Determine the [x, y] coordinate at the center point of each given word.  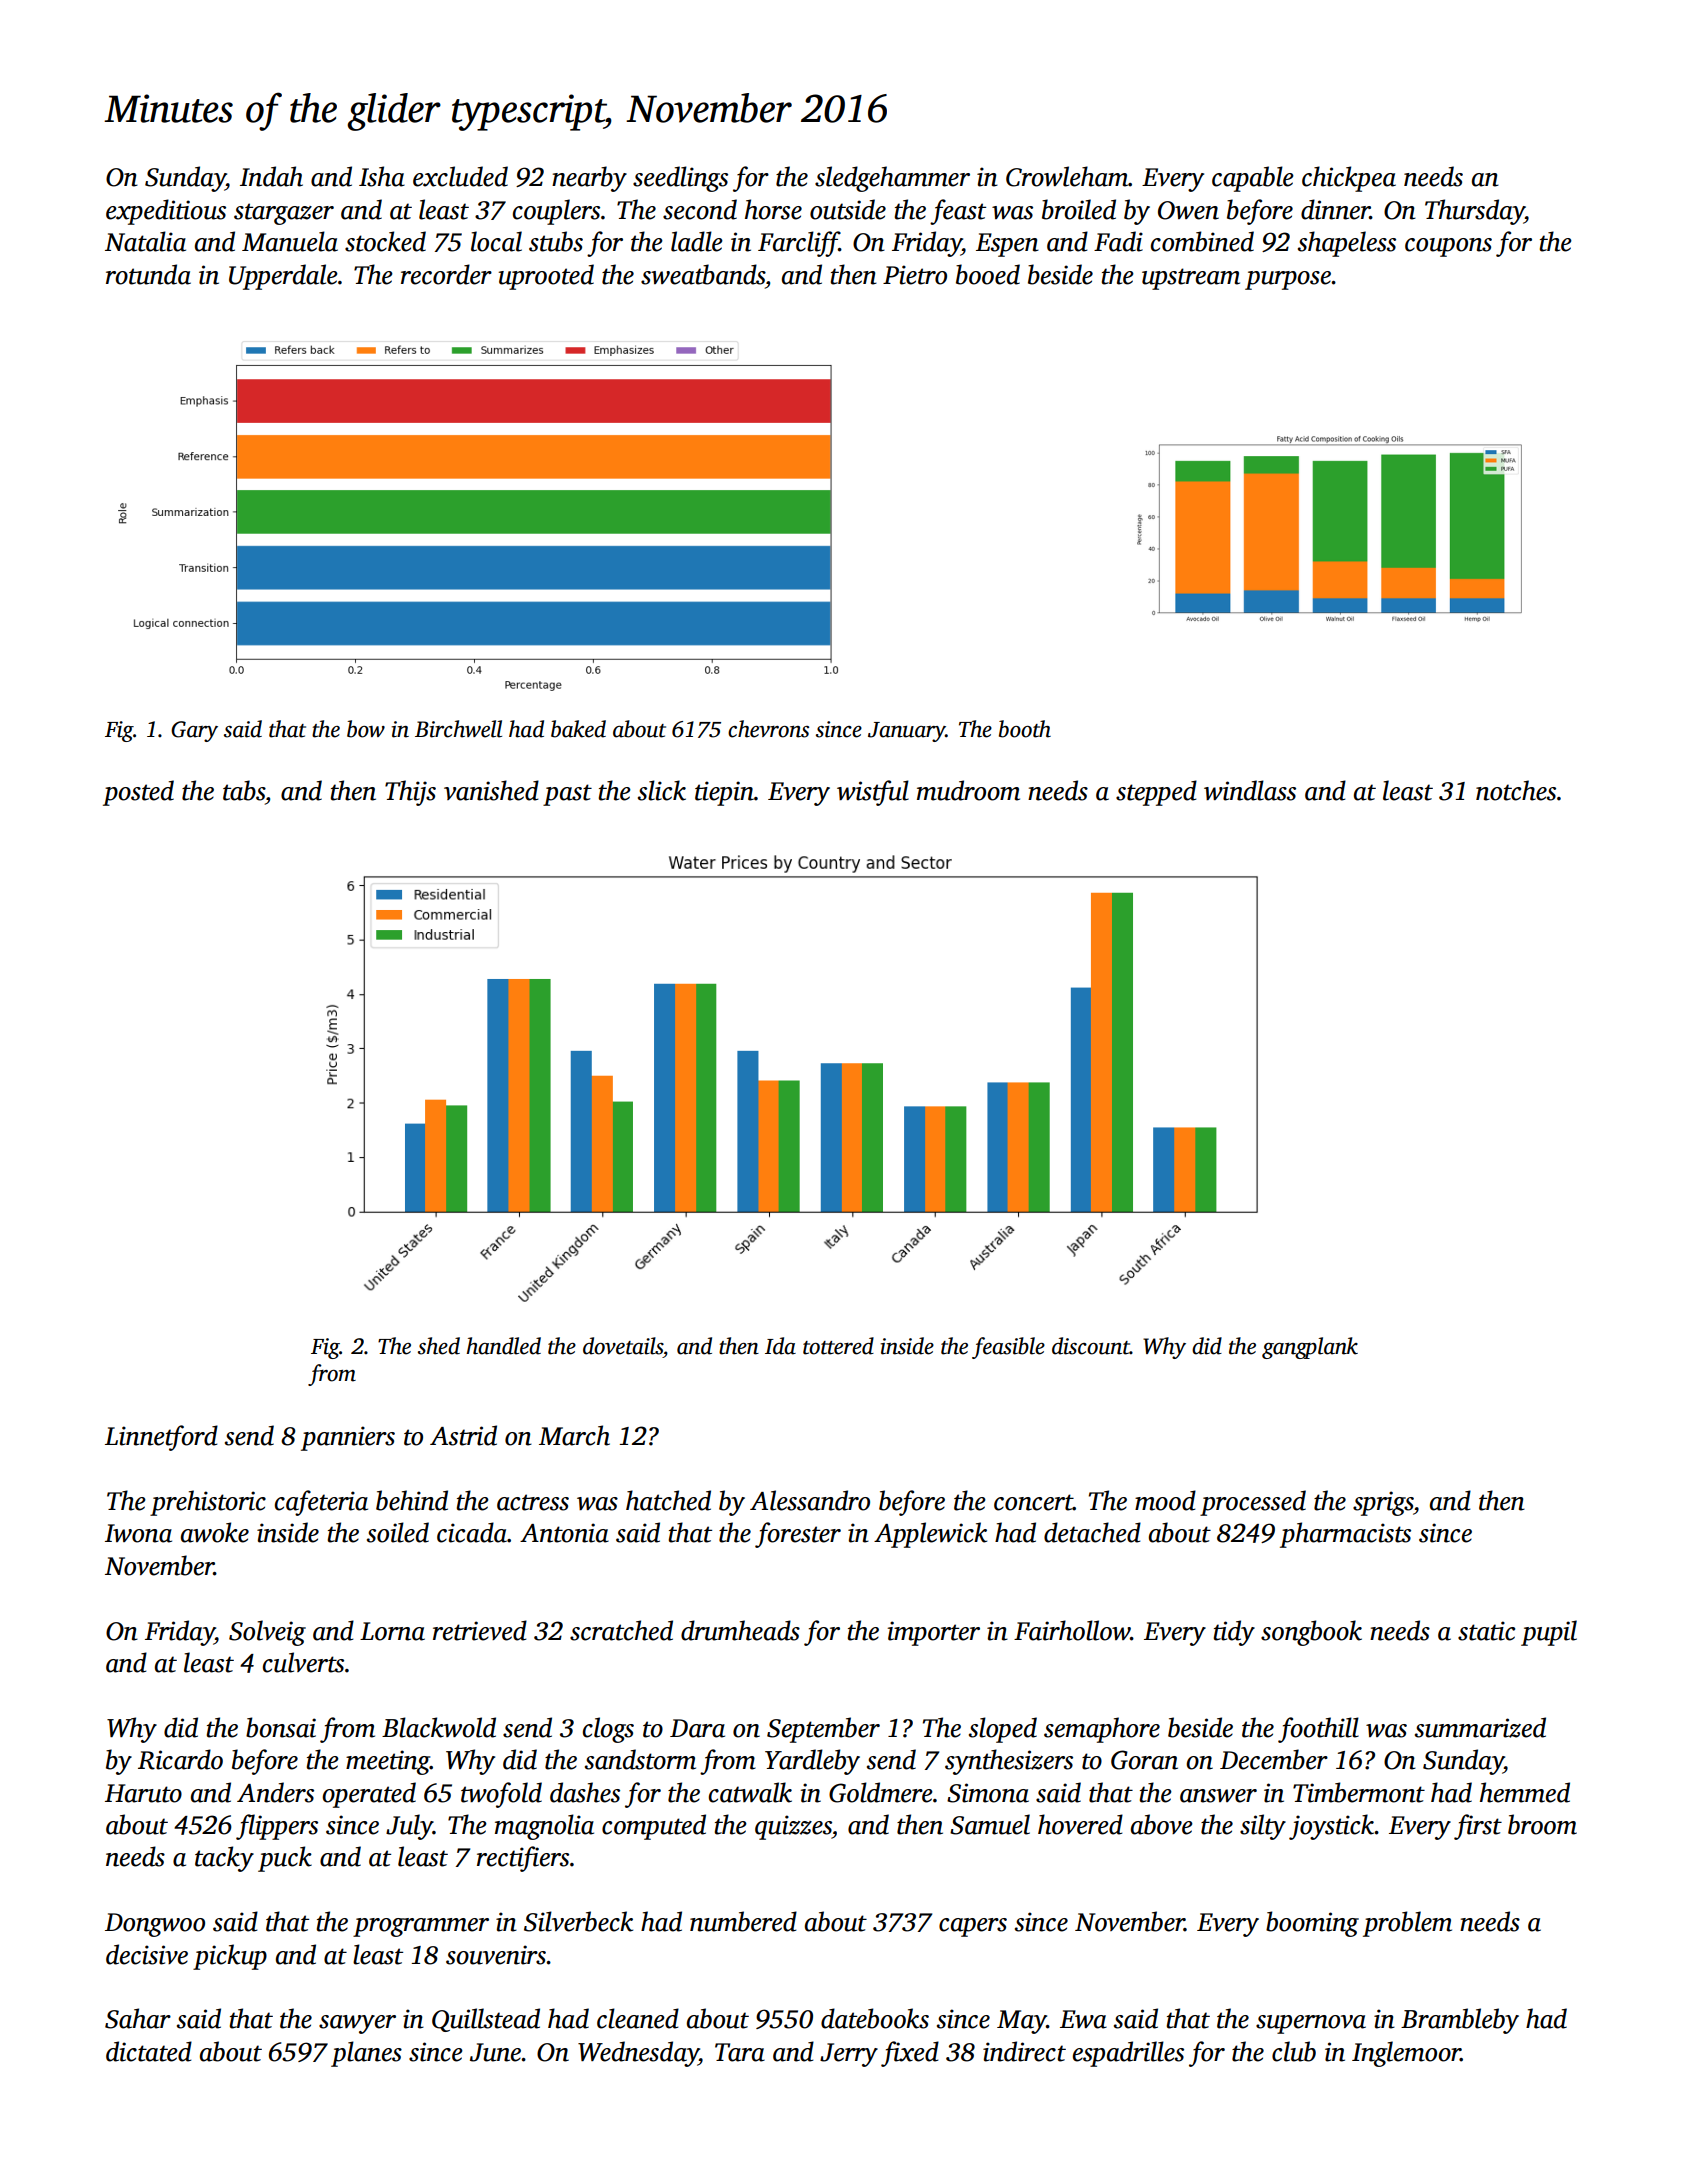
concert [1033, 1502]
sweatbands [703, 274]
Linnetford [161, 1438]
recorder [446, 274]
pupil [1549, 1633]
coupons [1448, 247]
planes [366, 2054]
